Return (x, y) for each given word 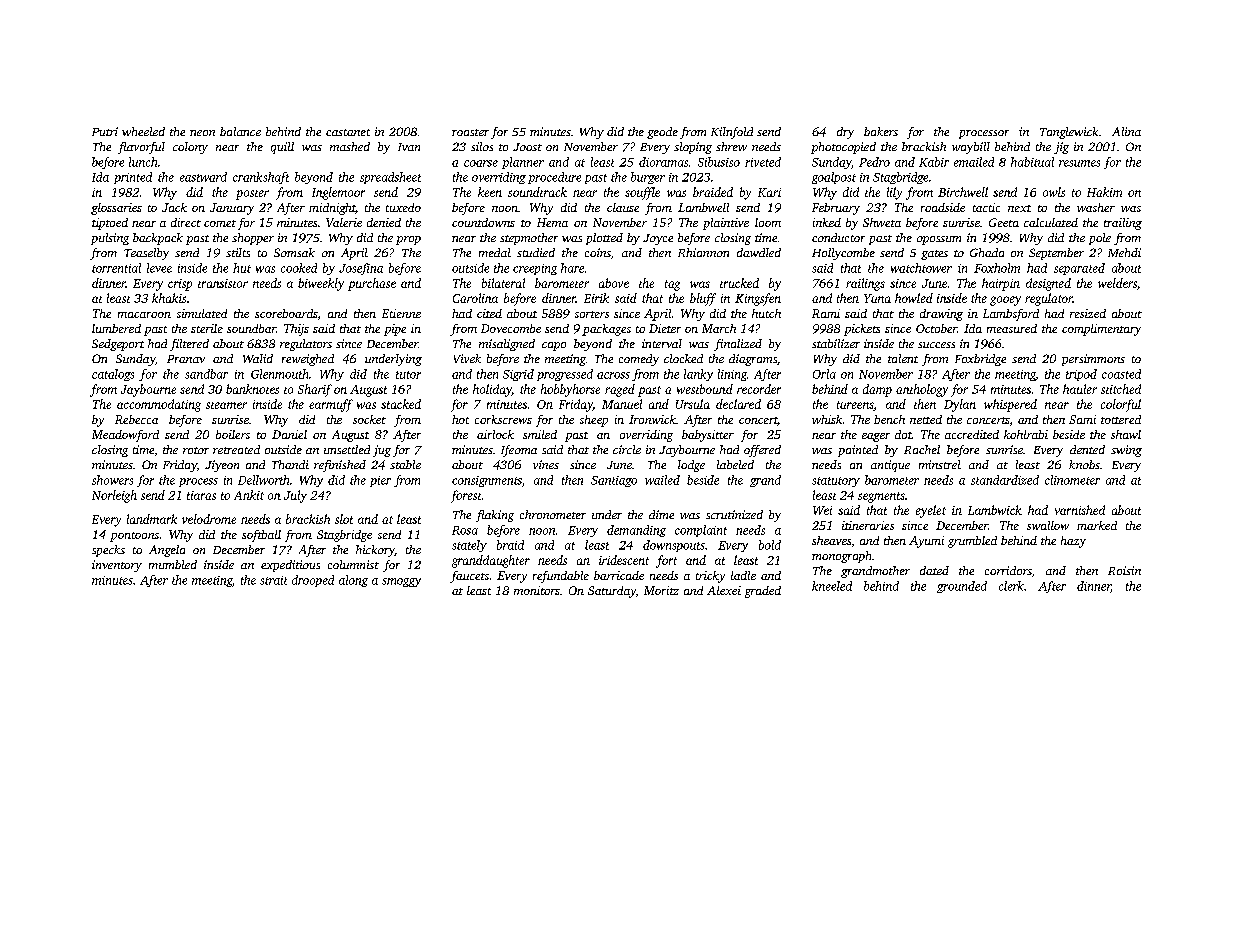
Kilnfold (732, 133)
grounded (962, 587)
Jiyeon (222, 466)
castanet (348, 132)
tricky (710, 577)
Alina (1126, 131)
